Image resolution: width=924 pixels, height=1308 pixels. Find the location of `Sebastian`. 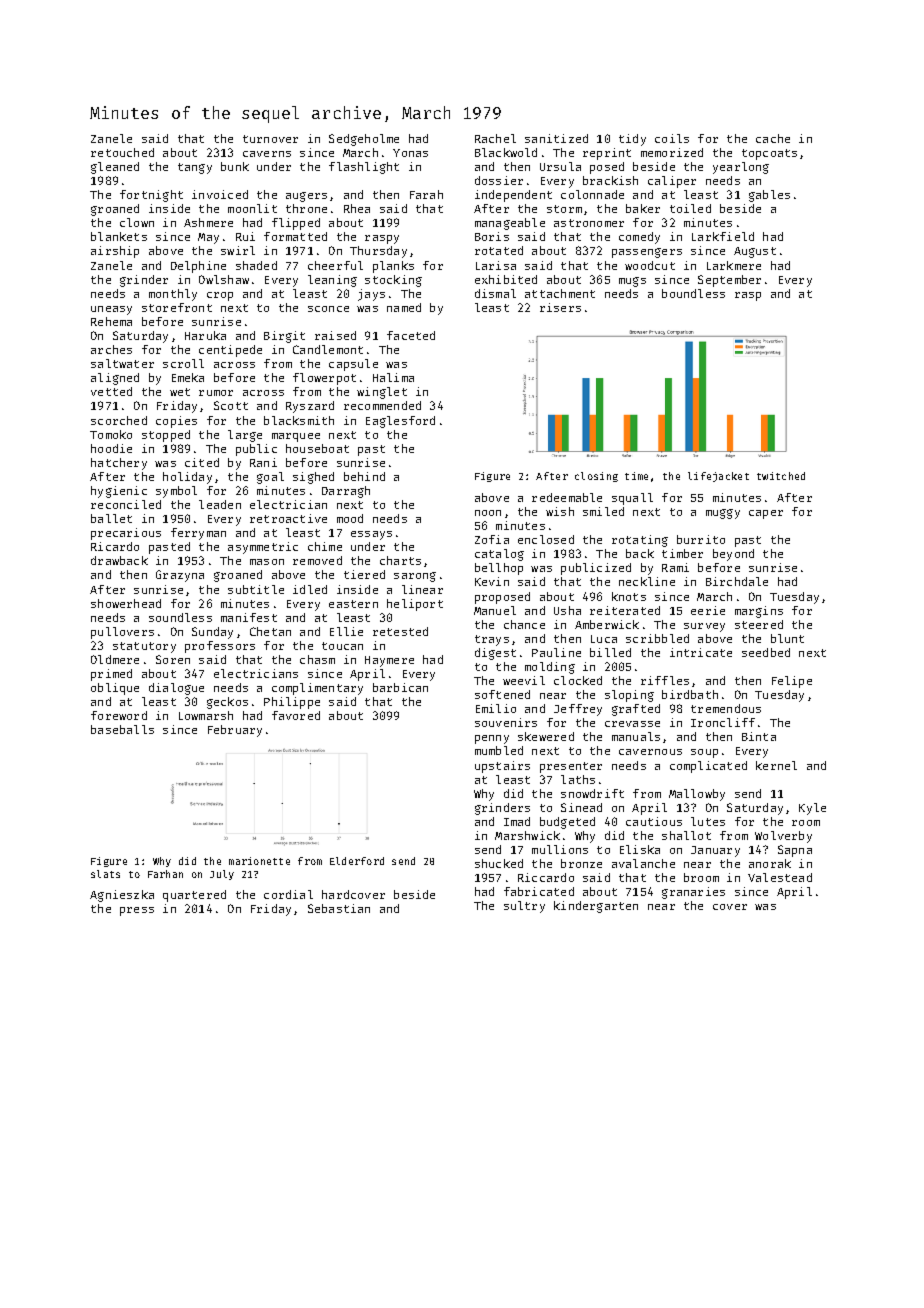

Sebastian is located at coordinates (339, 908).
